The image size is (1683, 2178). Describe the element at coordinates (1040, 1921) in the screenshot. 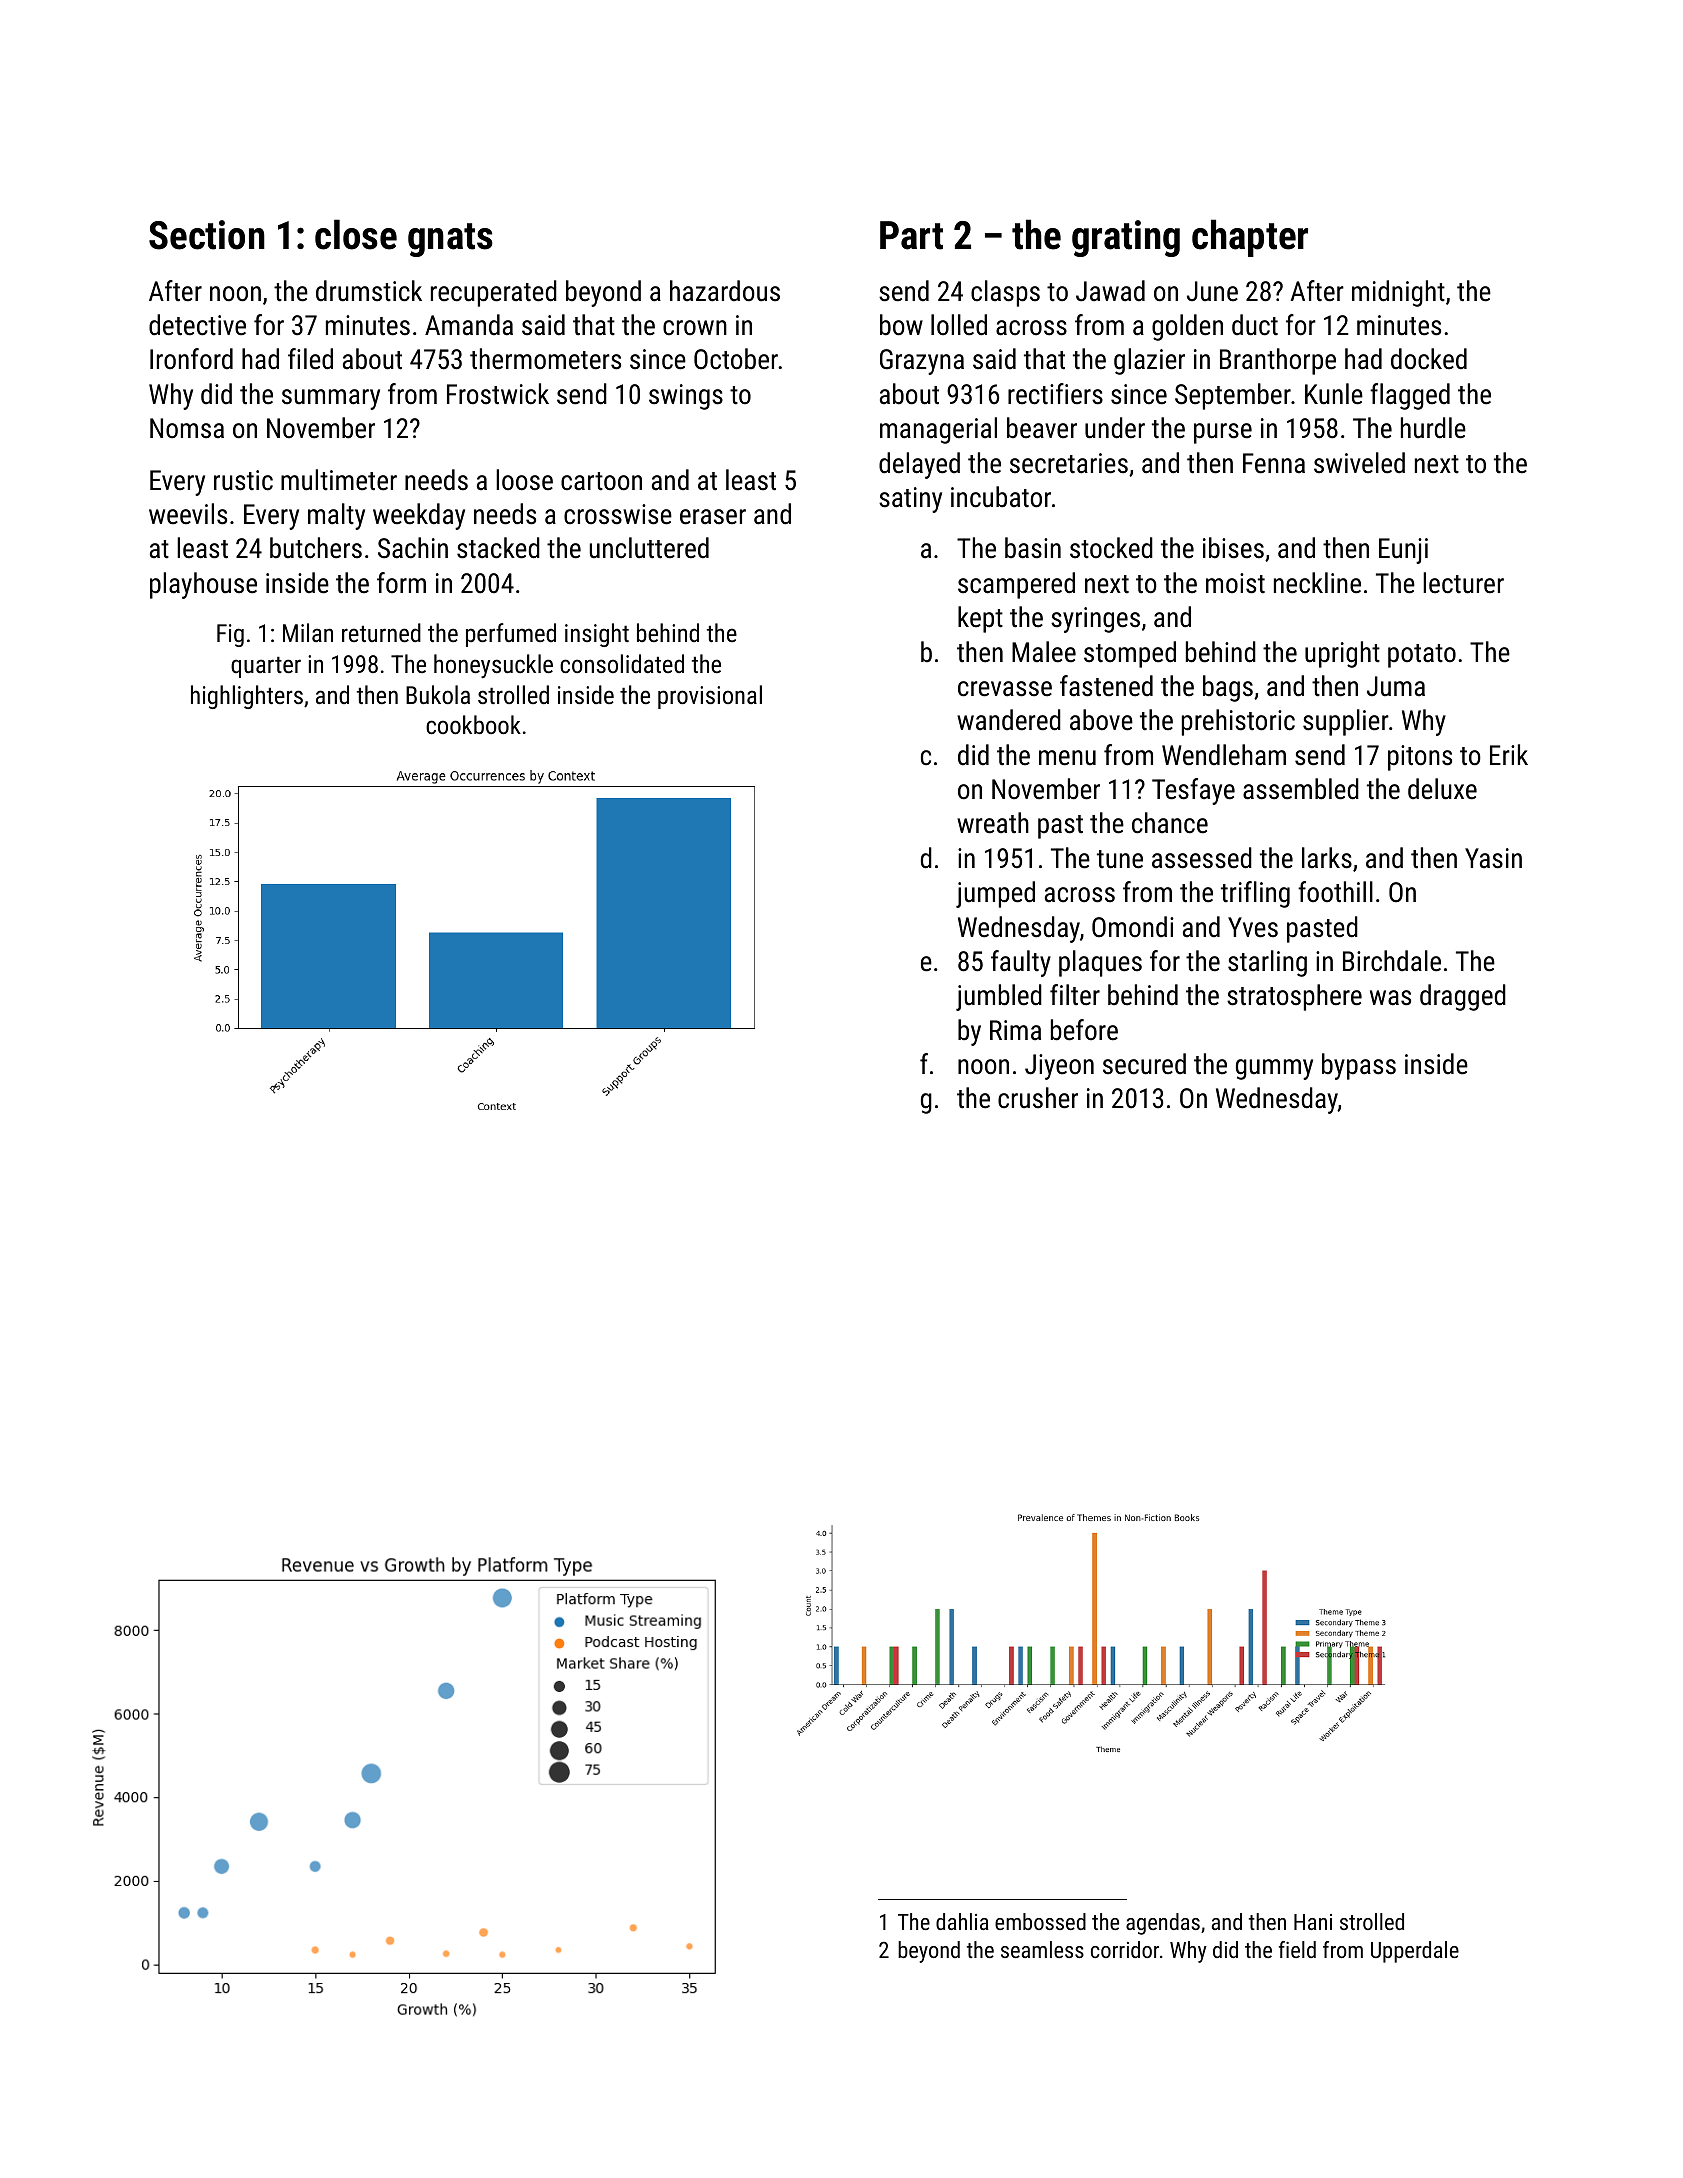

I see `embossed` at that location.
